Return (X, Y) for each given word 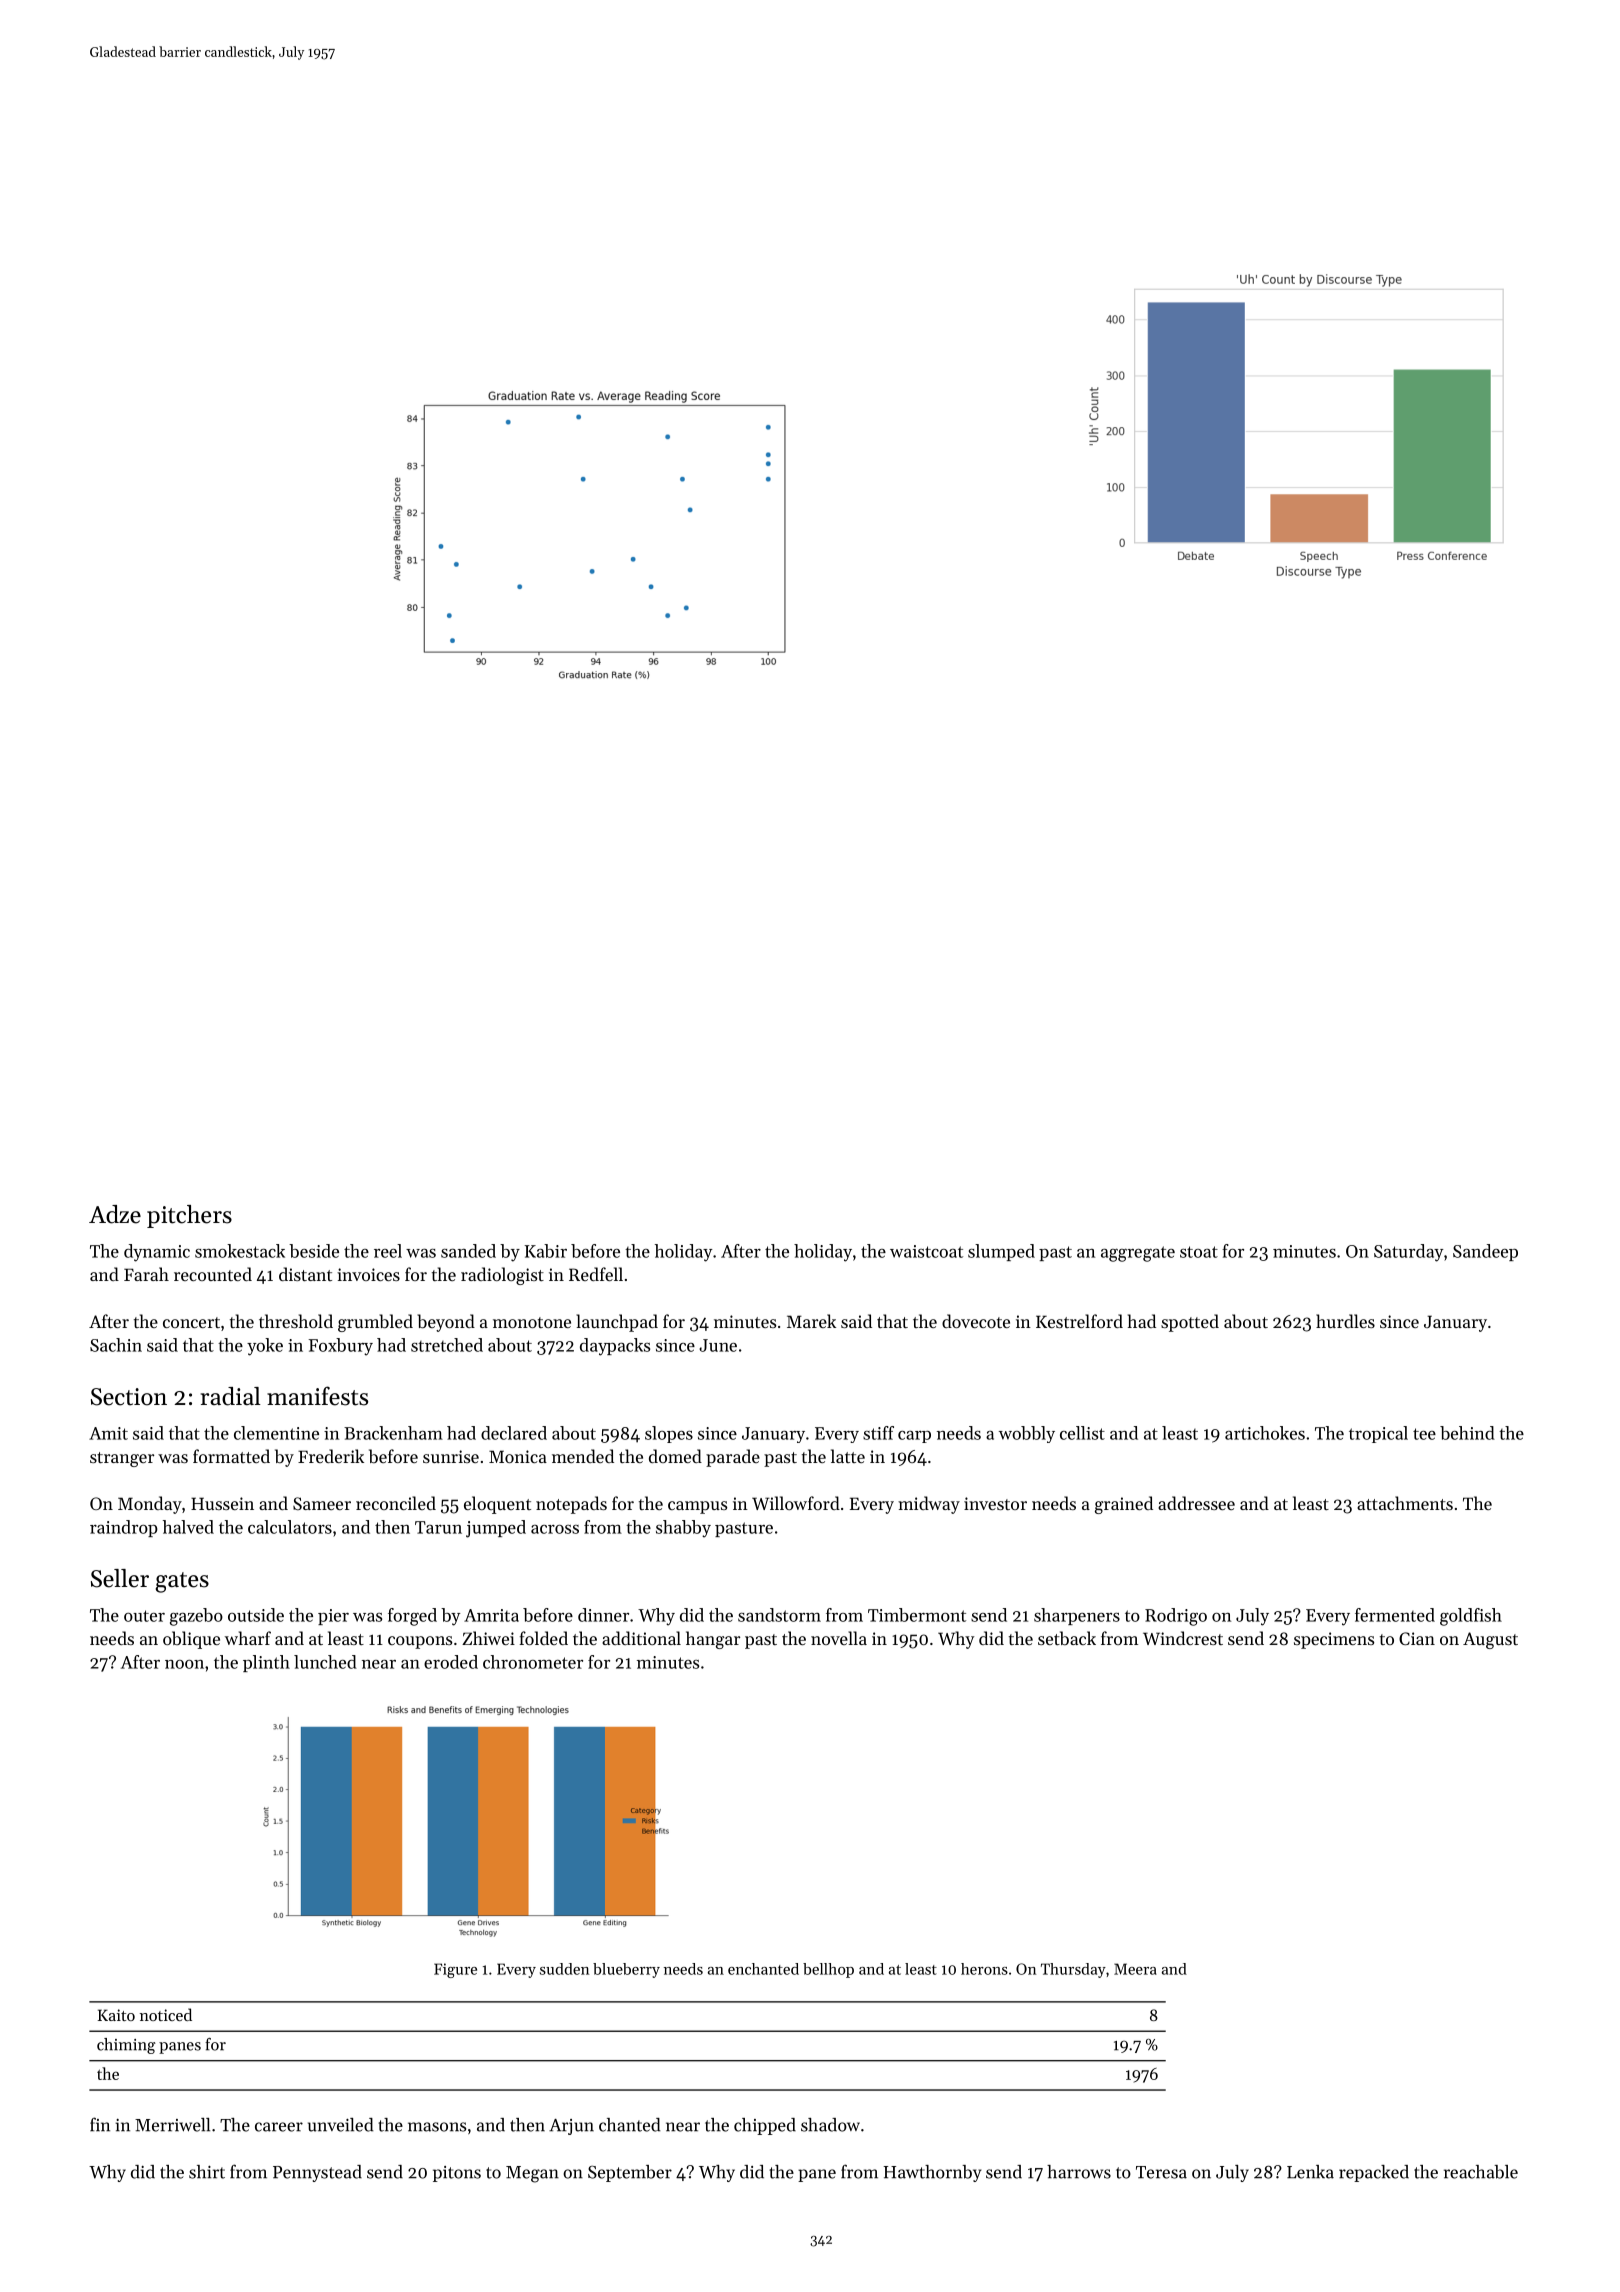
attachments (1405, 1503)
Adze (115, 1214)
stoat (1199, 1252)
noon (184, 1664)
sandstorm (779, 1615)
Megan (532, 2174)
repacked (1374, 2173)
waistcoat (926, 1251)
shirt (207, 2172)
